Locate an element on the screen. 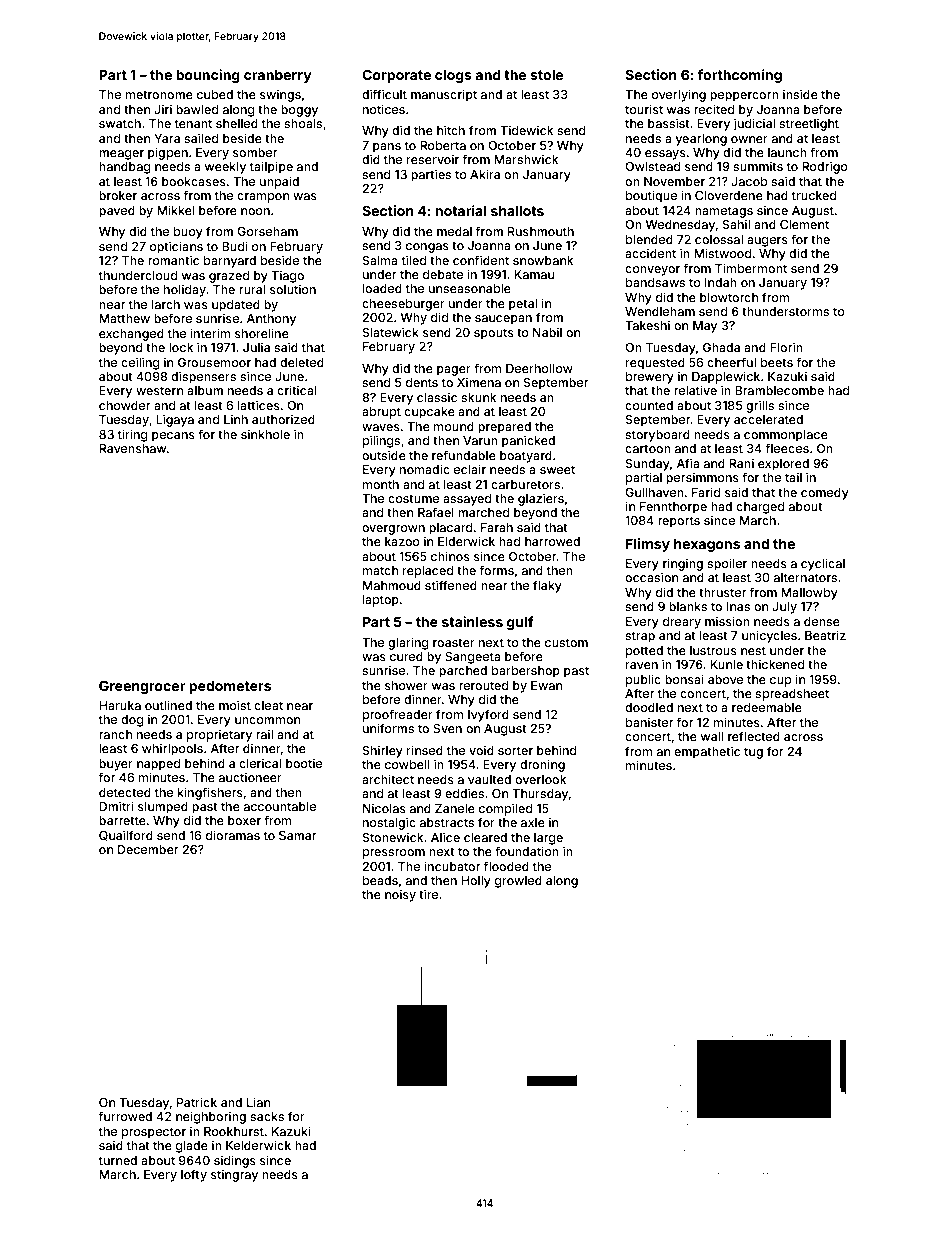  tug is located at coordinates (753, 753).
